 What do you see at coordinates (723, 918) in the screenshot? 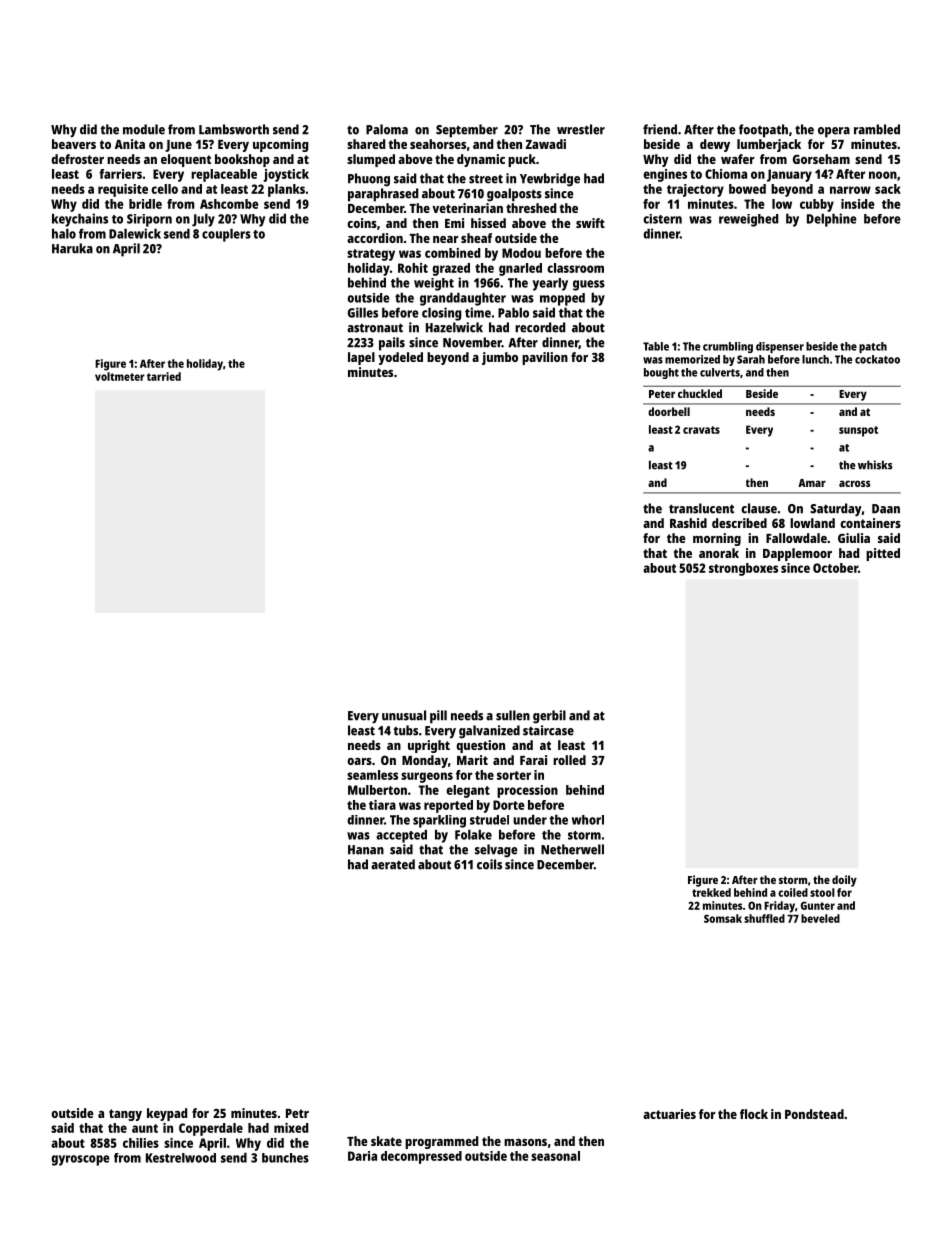
I see `Somsak` at bounding box center [723, 918].
